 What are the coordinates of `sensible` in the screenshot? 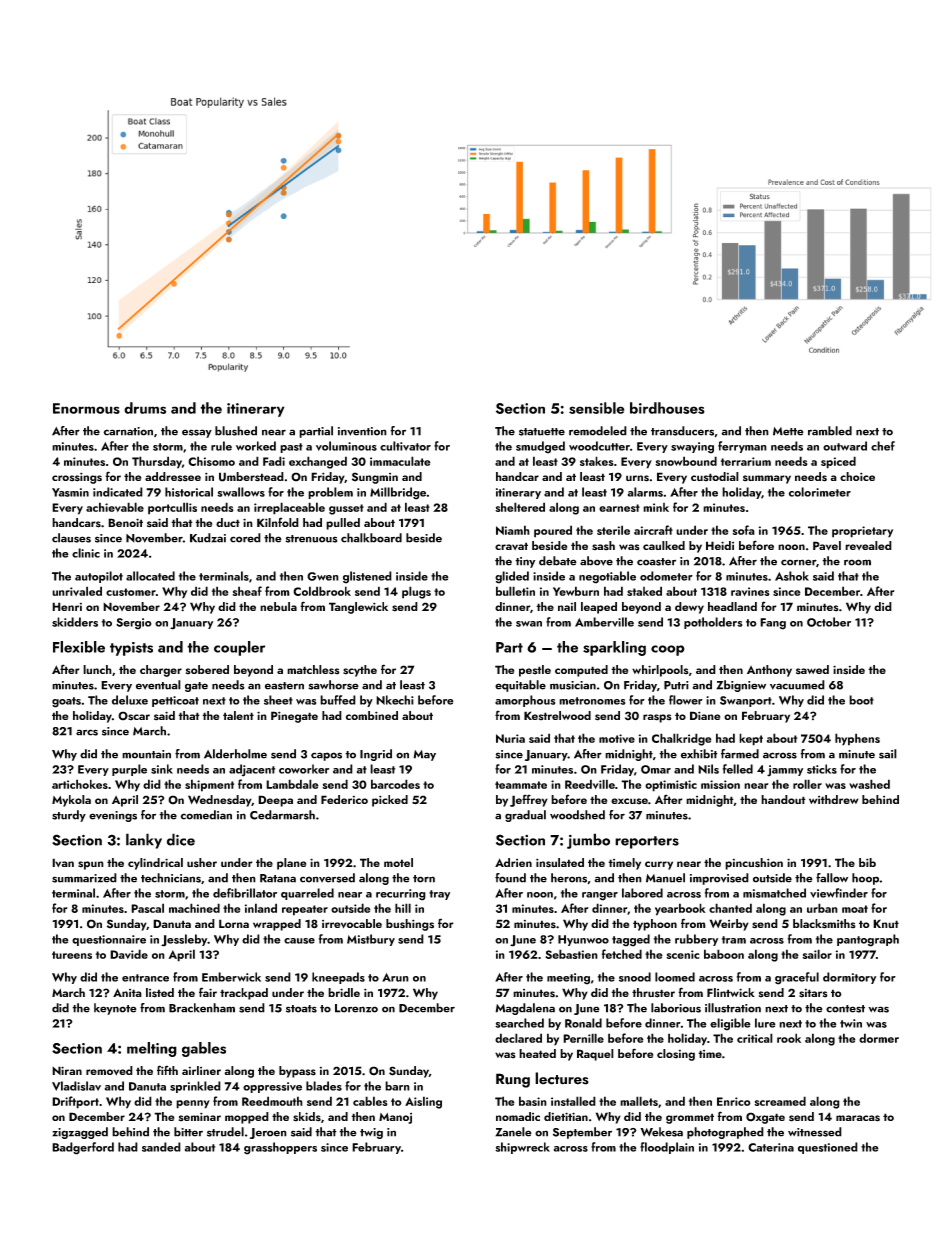 It's located at (596, 408).
